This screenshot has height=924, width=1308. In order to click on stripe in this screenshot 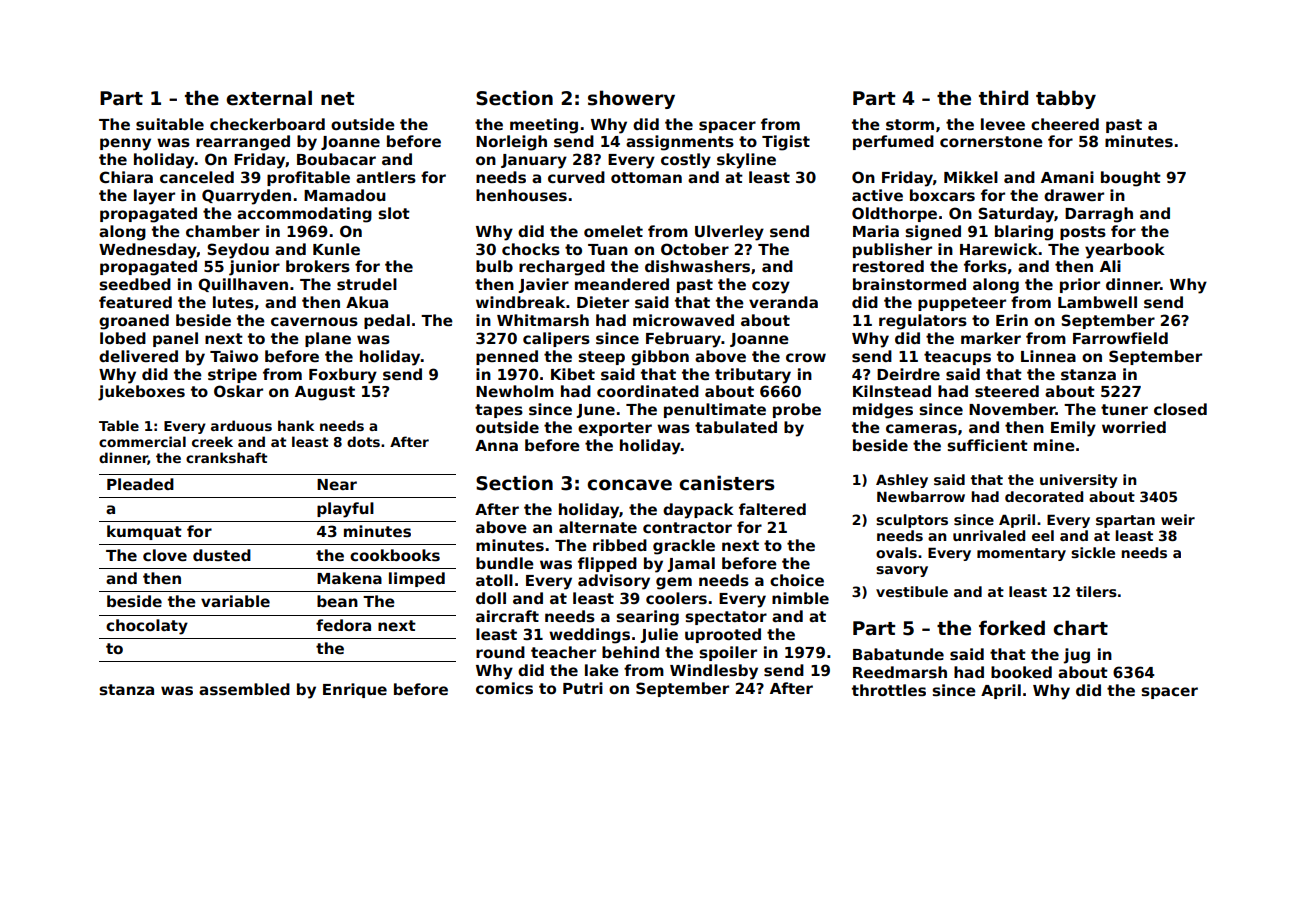, I will do `click(232, 375)`.
